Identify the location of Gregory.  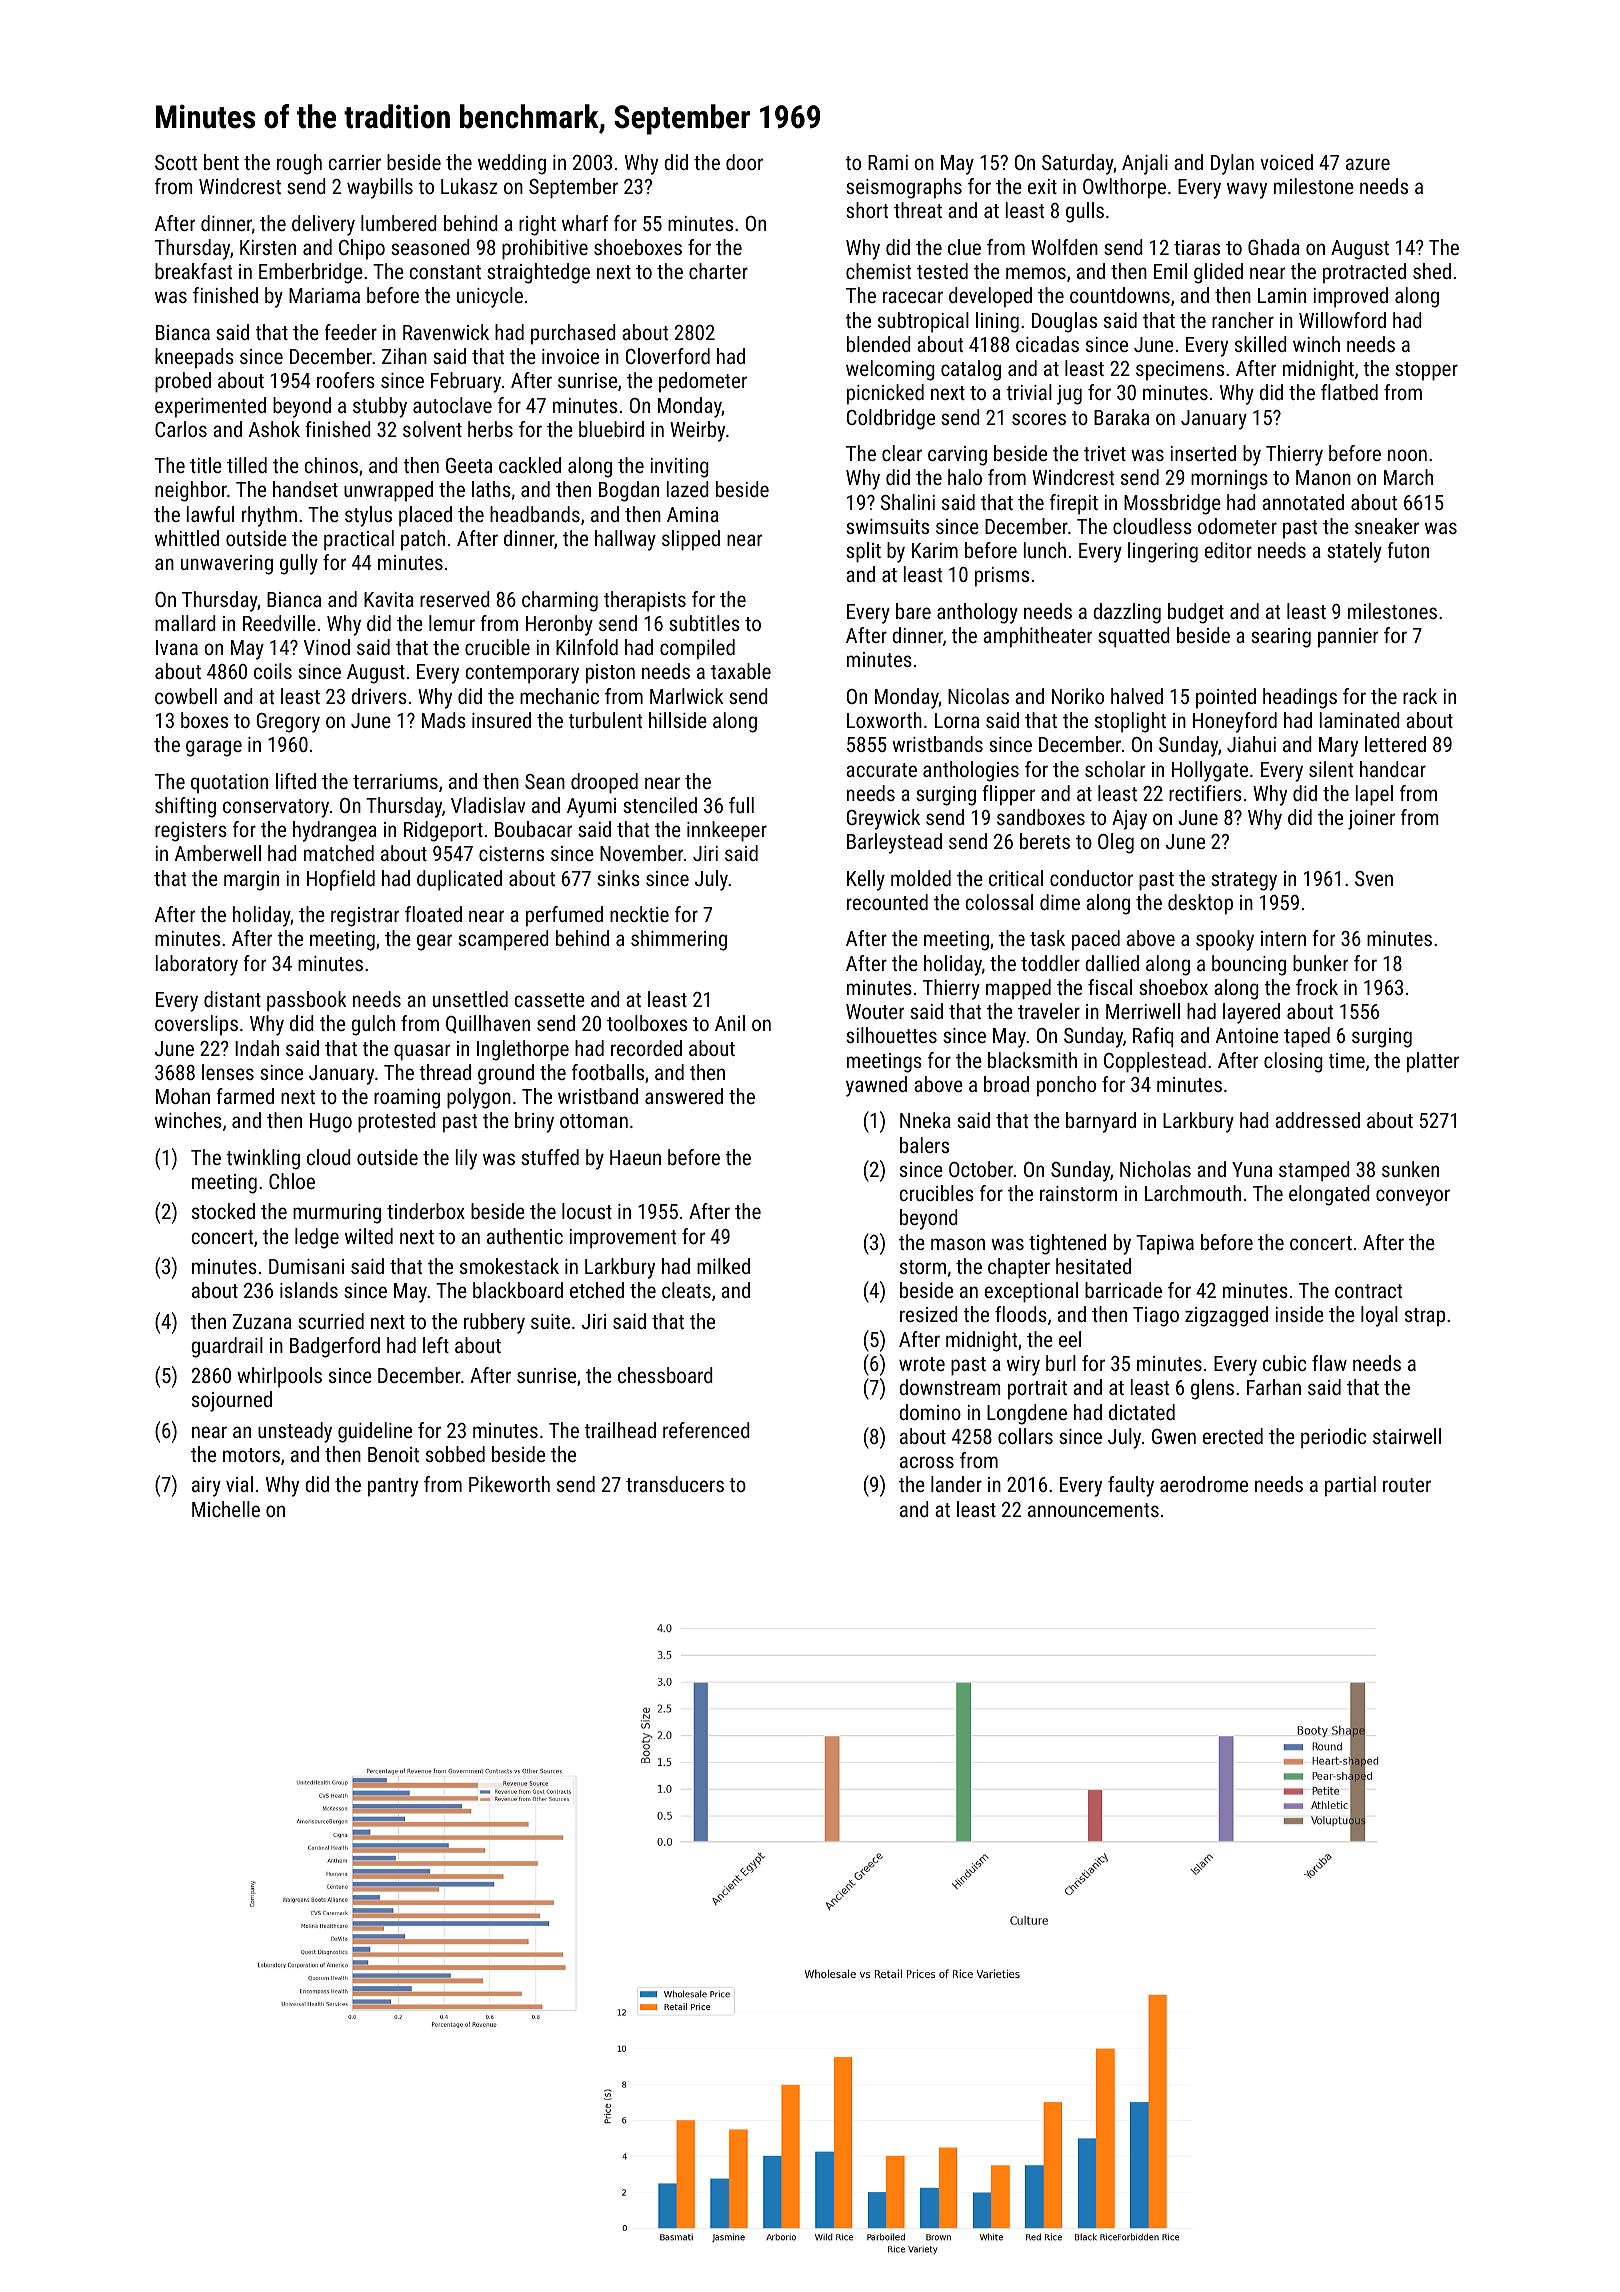
(288, 723).
